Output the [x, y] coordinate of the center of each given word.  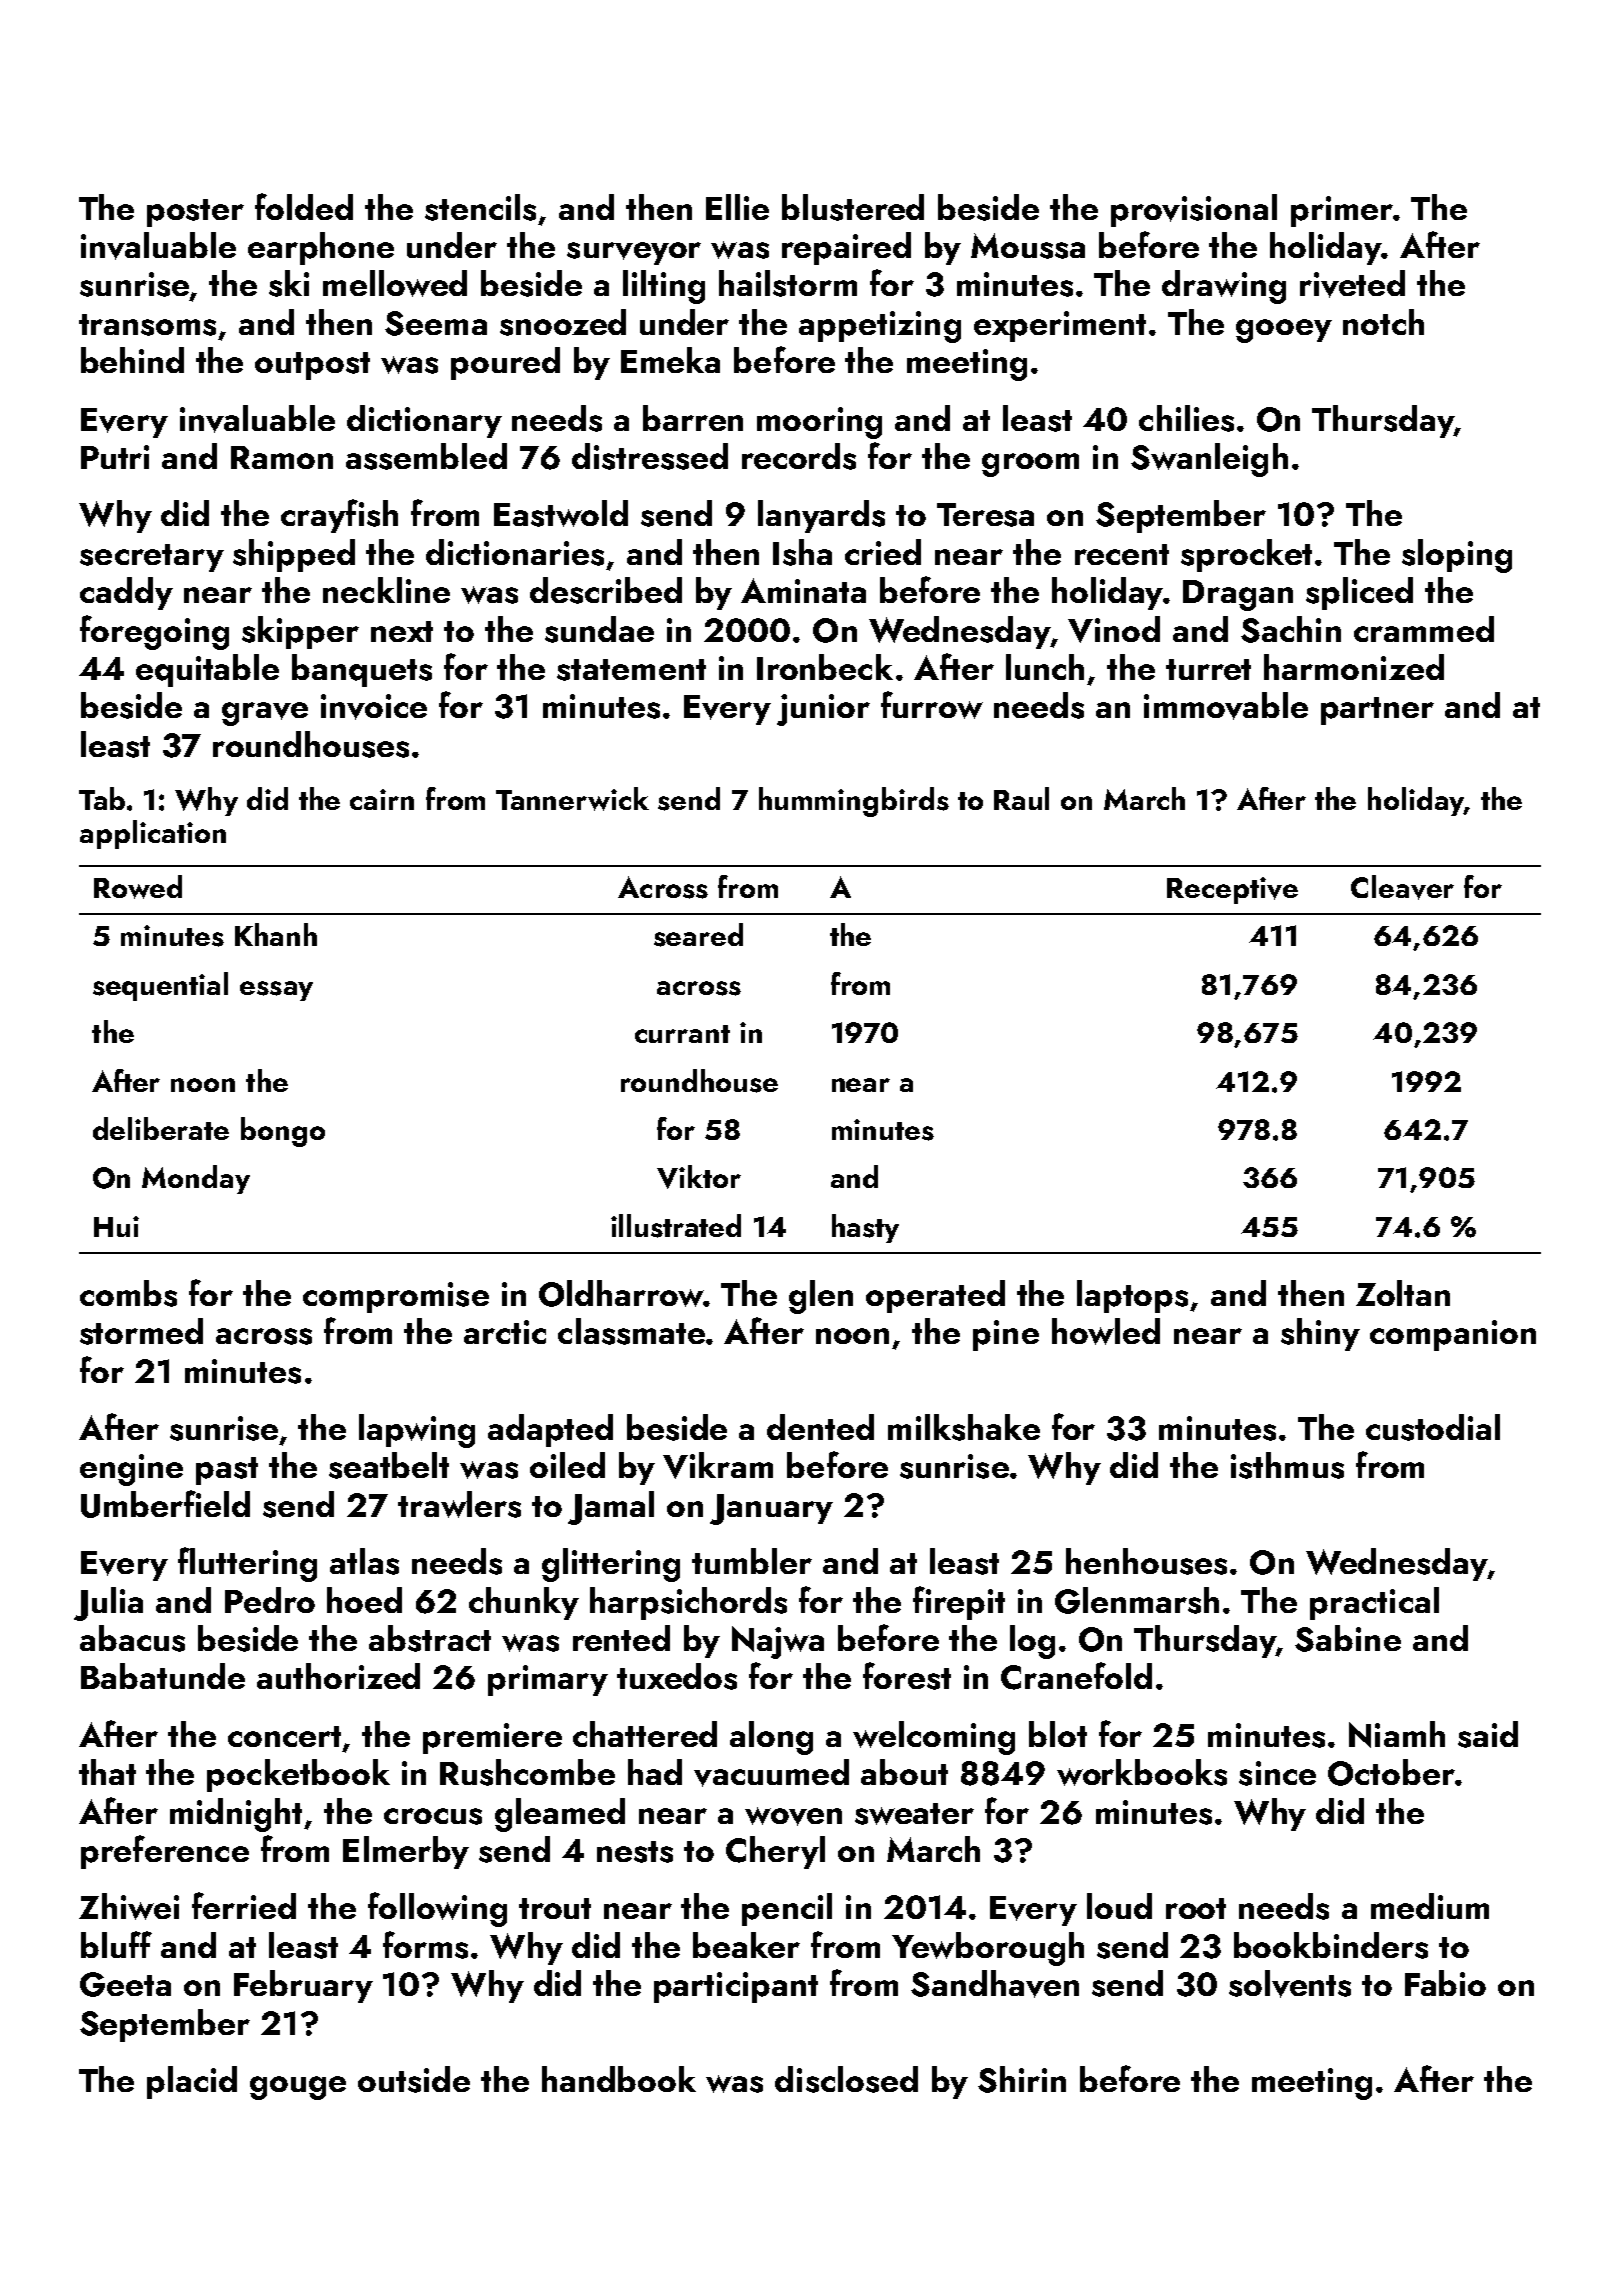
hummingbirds [854, 802]
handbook [619, 2079]
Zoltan [1403, 1293]
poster [195, 213]
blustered [853, 207]
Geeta [125, 1984]
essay [276, 991]
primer [1342, 211]
